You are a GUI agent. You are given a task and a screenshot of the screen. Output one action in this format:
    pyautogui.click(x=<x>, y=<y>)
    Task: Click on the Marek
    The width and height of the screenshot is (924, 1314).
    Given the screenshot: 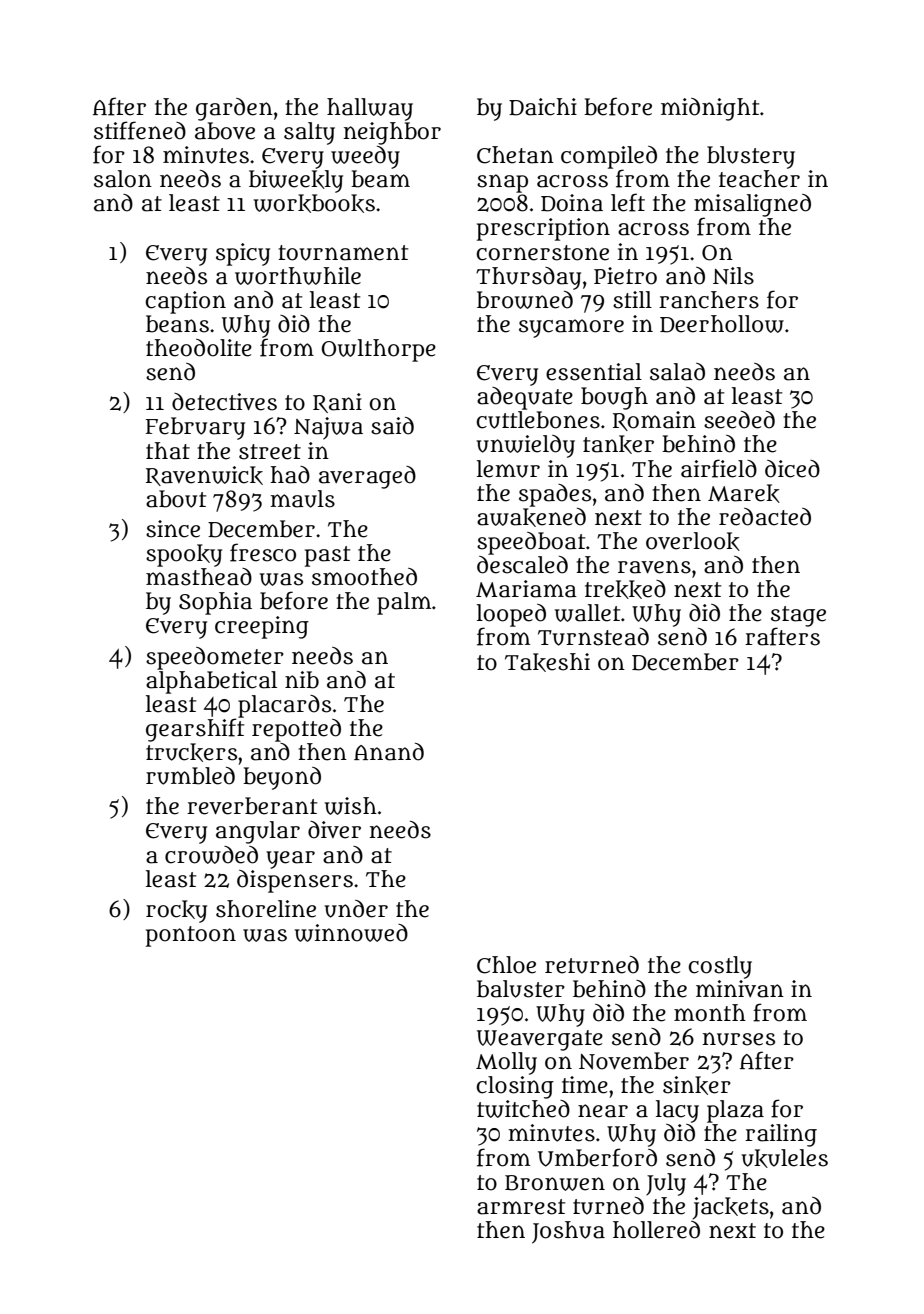 What is the action you would take?
    pyautogui.click(x=744, y=493)
